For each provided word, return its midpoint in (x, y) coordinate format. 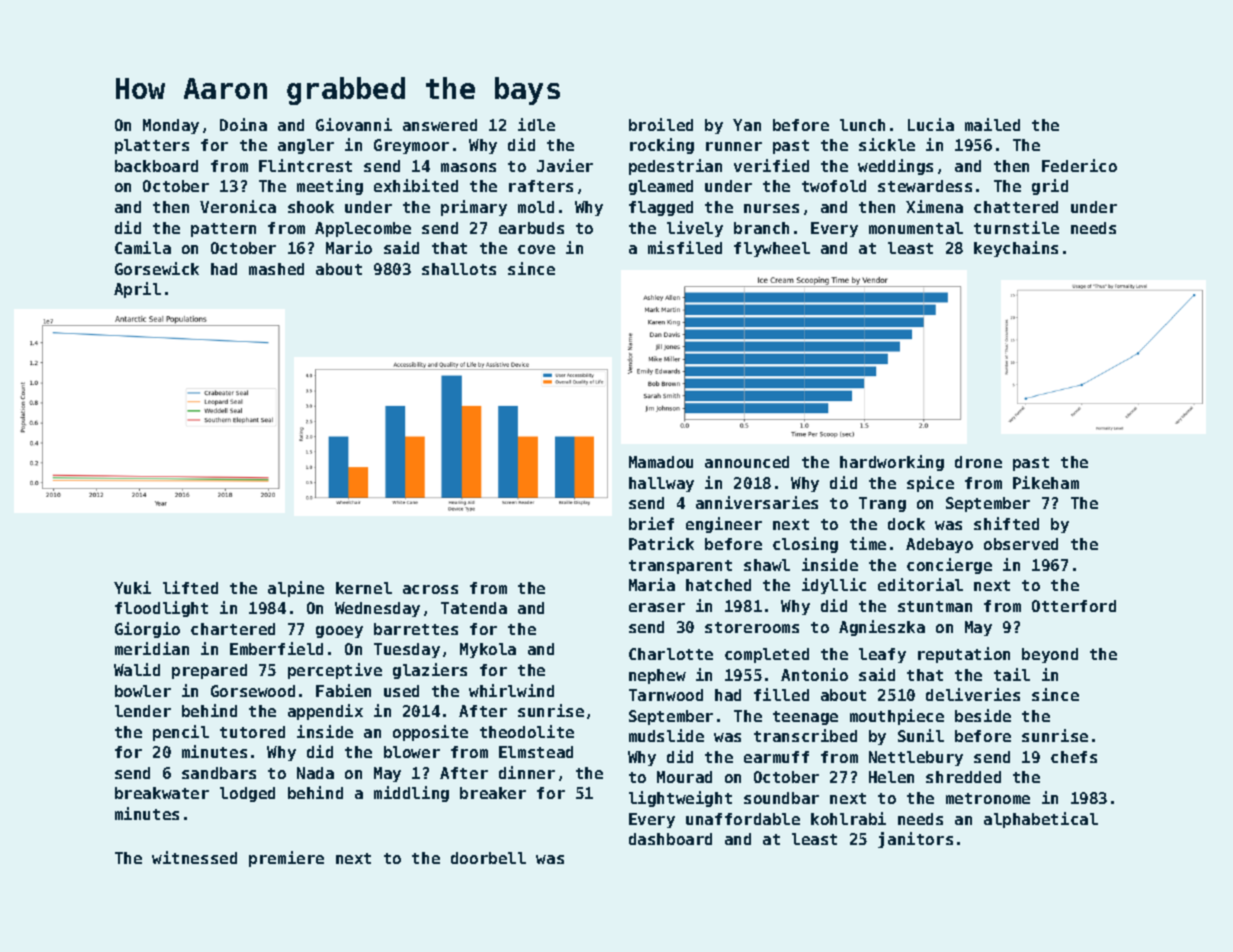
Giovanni (354, 124)
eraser (657, 607)
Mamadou (661, 462)
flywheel (772, 249)
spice (930, 484)
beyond (1050, 655)
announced (747, 462)
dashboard (670, 839)
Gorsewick (157, 268)
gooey (339, 632)
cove (536, 249)
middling (411, 794)
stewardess (925, 186)
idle (536, 124)
